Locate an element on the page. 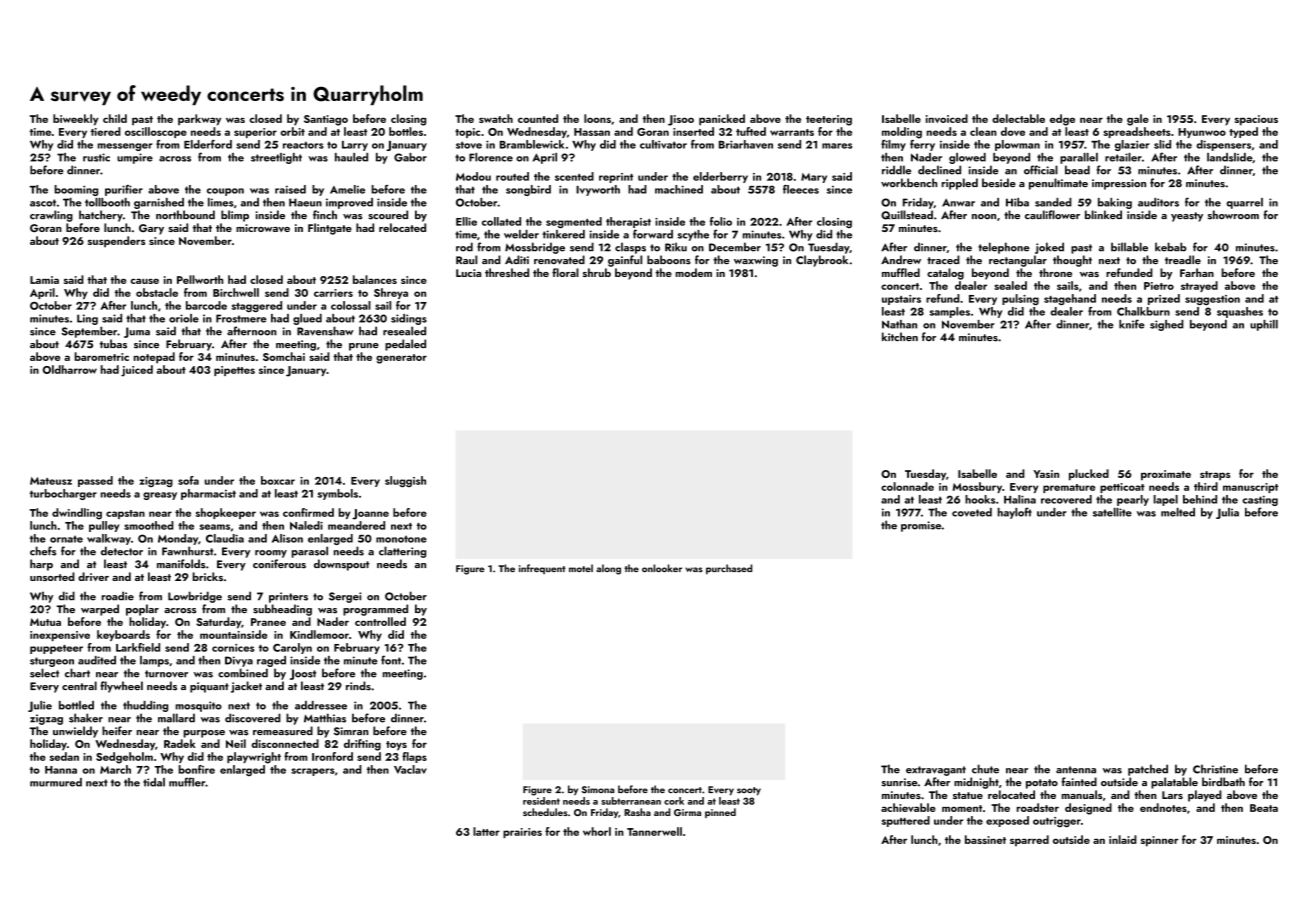 Image resolution: width=1308 pixels, height=924 pixels. showroom is located at coordinates (1233, 215).
